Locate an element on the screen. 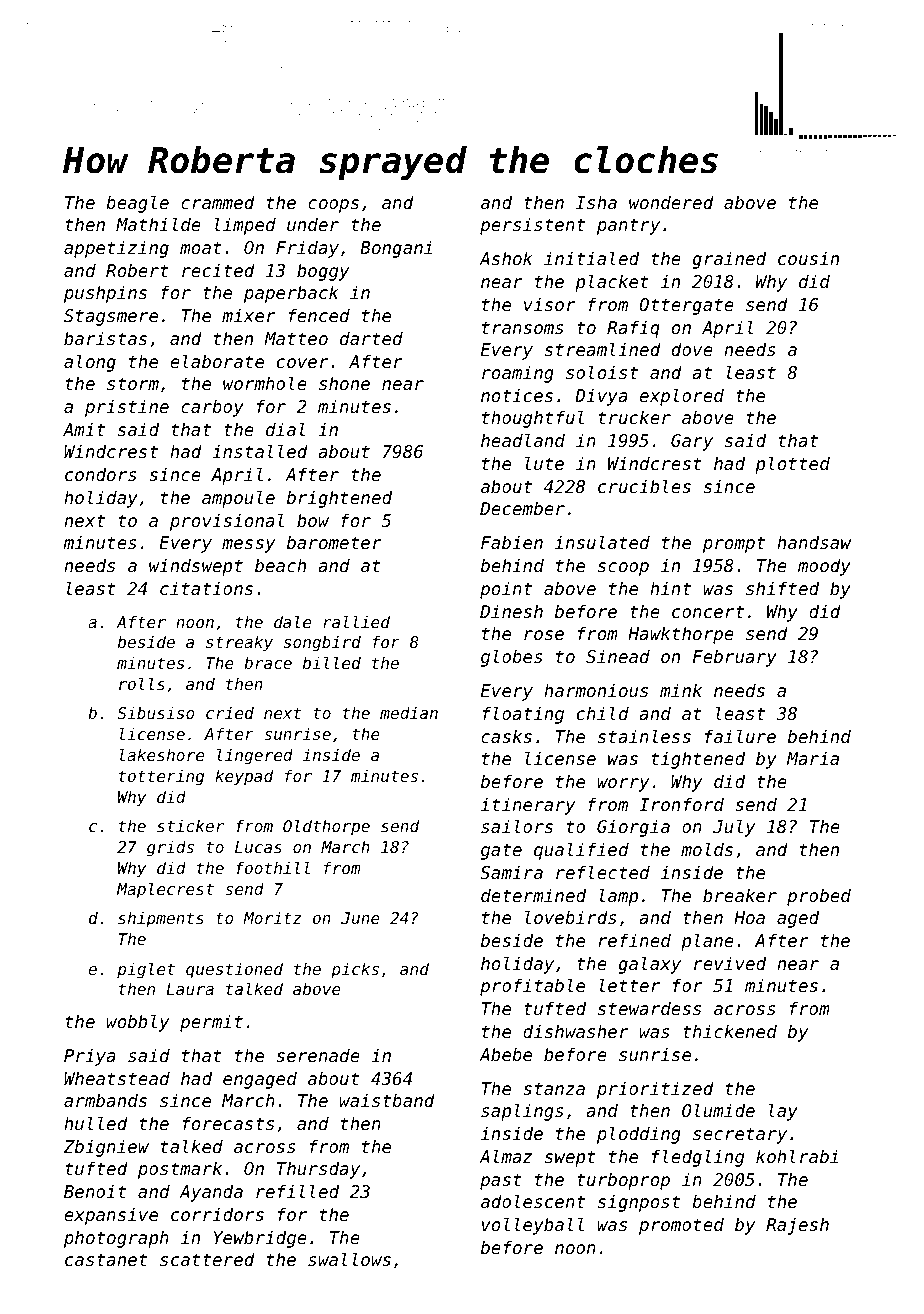 This screenshot has height=1314, width=924. kohlrabi is located at coordinates (797, 1156).
